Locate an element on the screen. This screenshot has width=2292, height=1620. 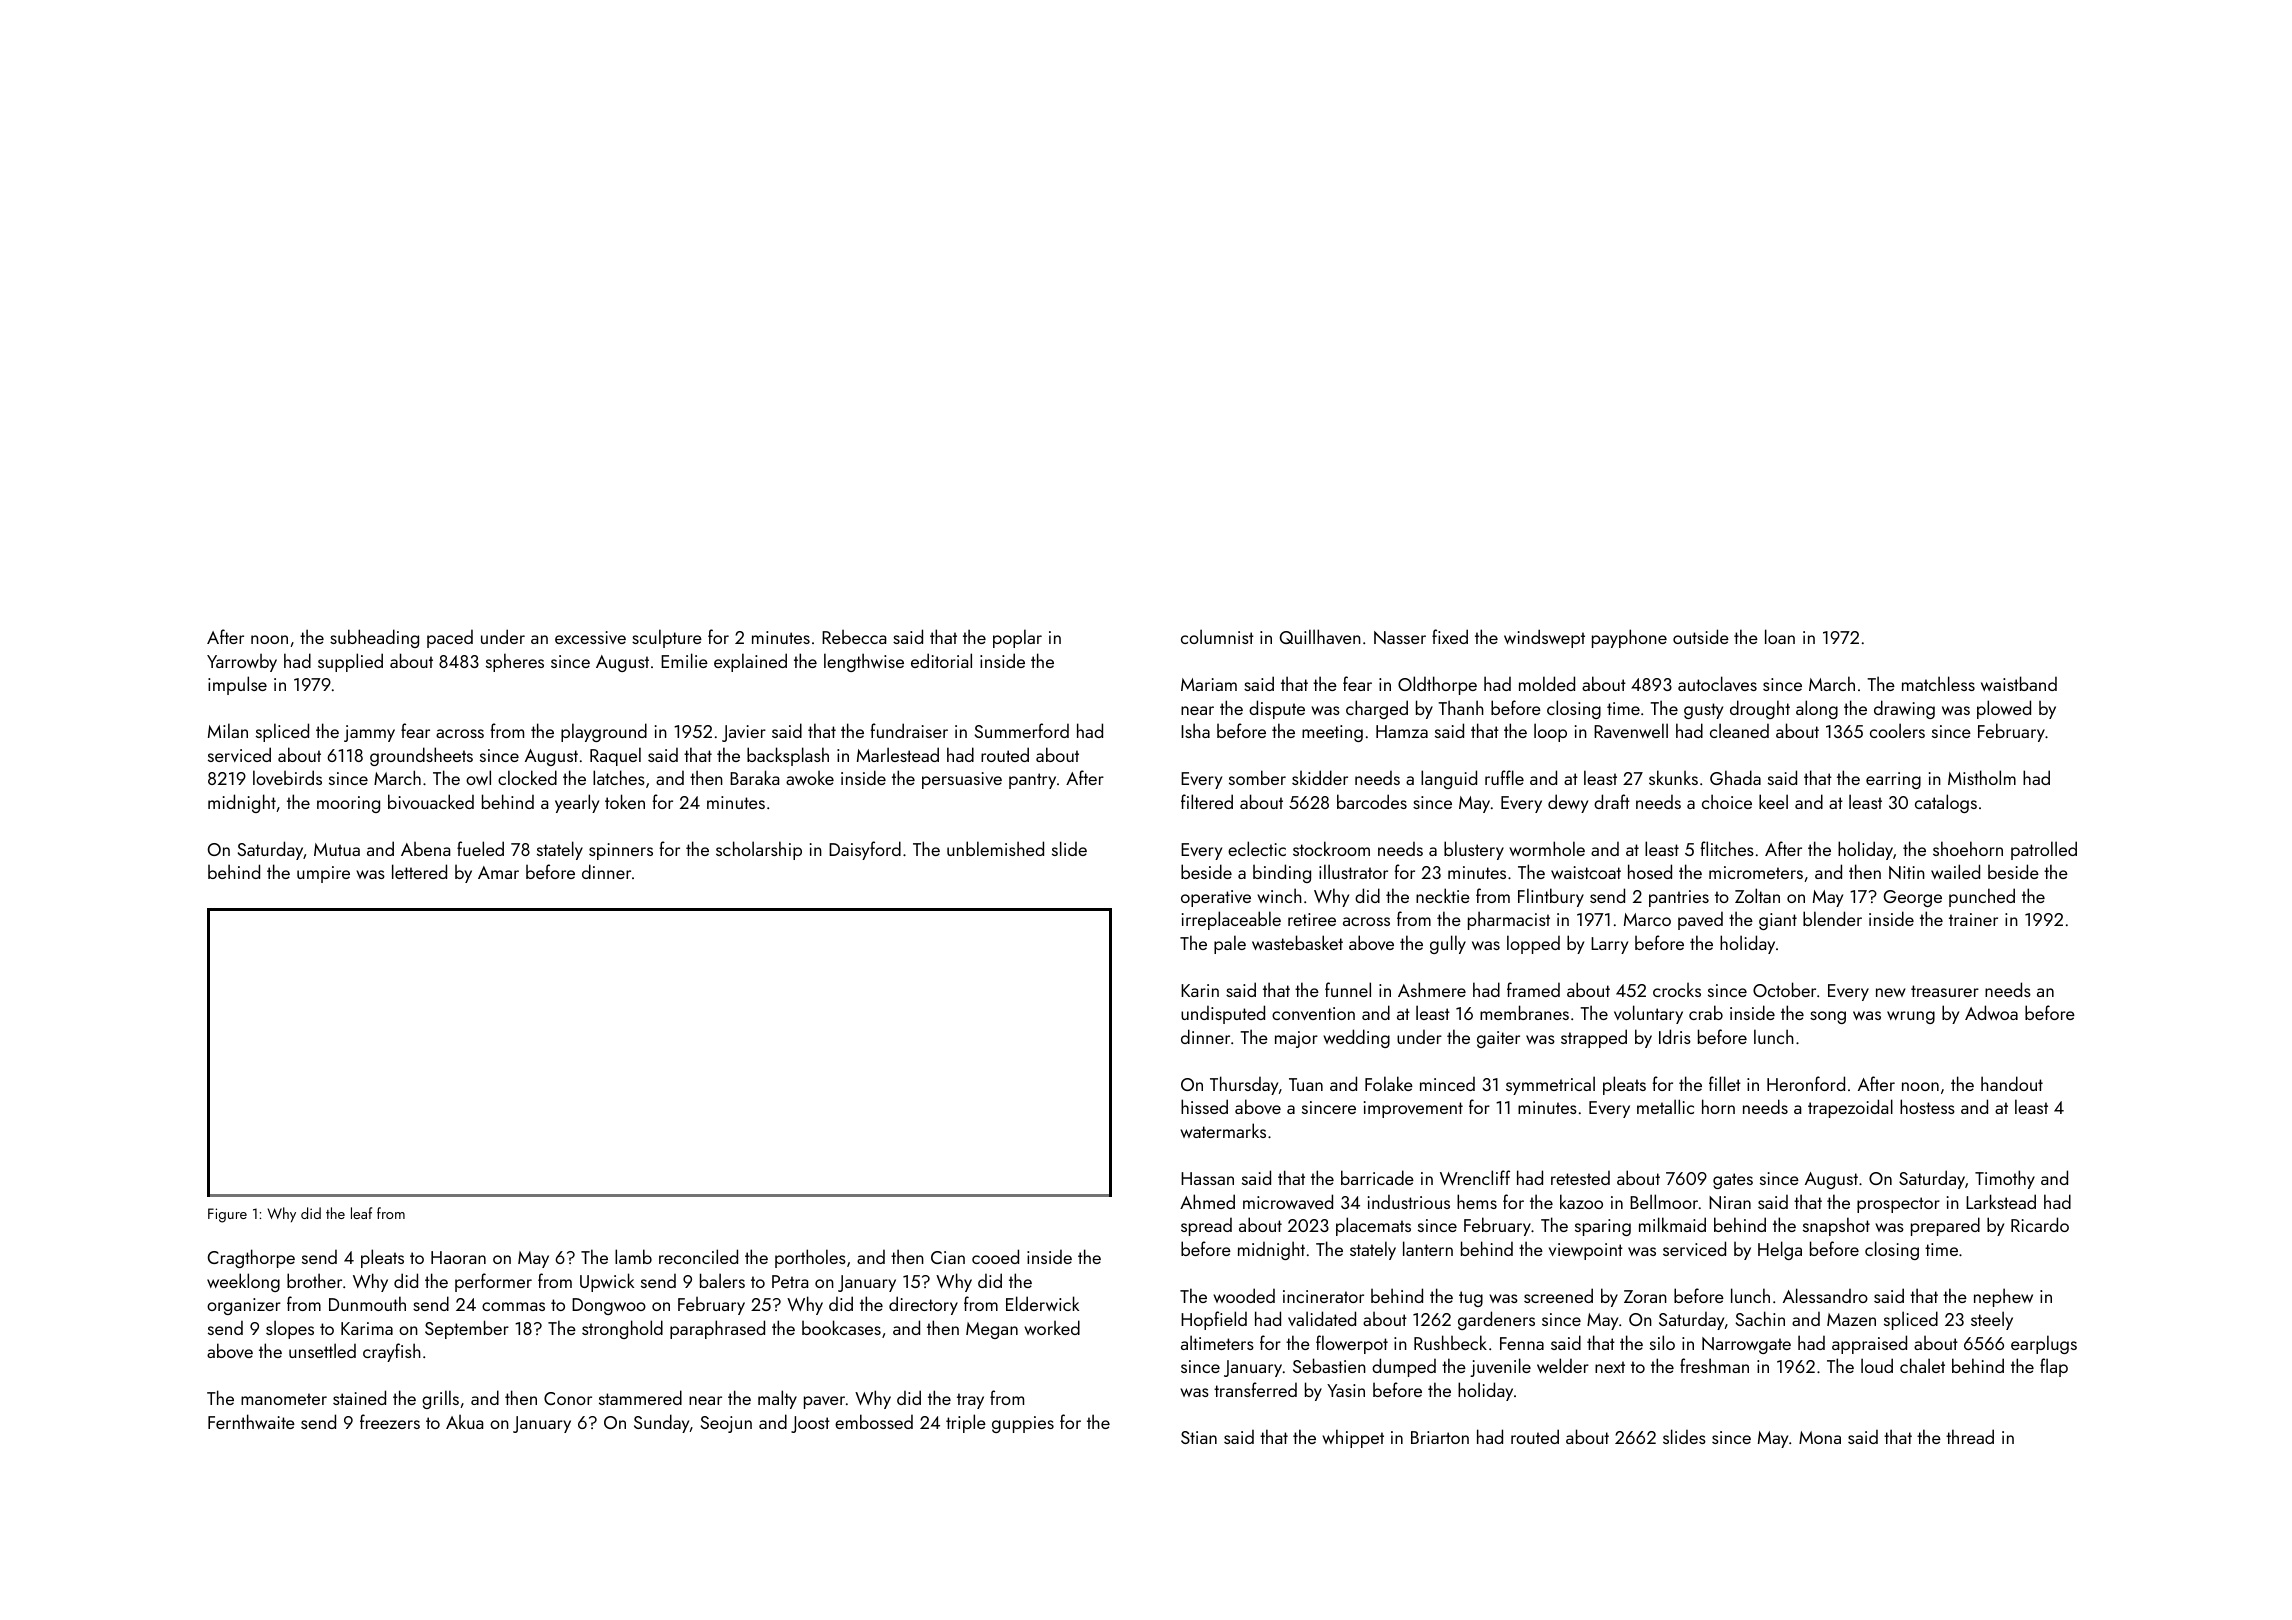
leaf is located at coordinates (361, 1213).
